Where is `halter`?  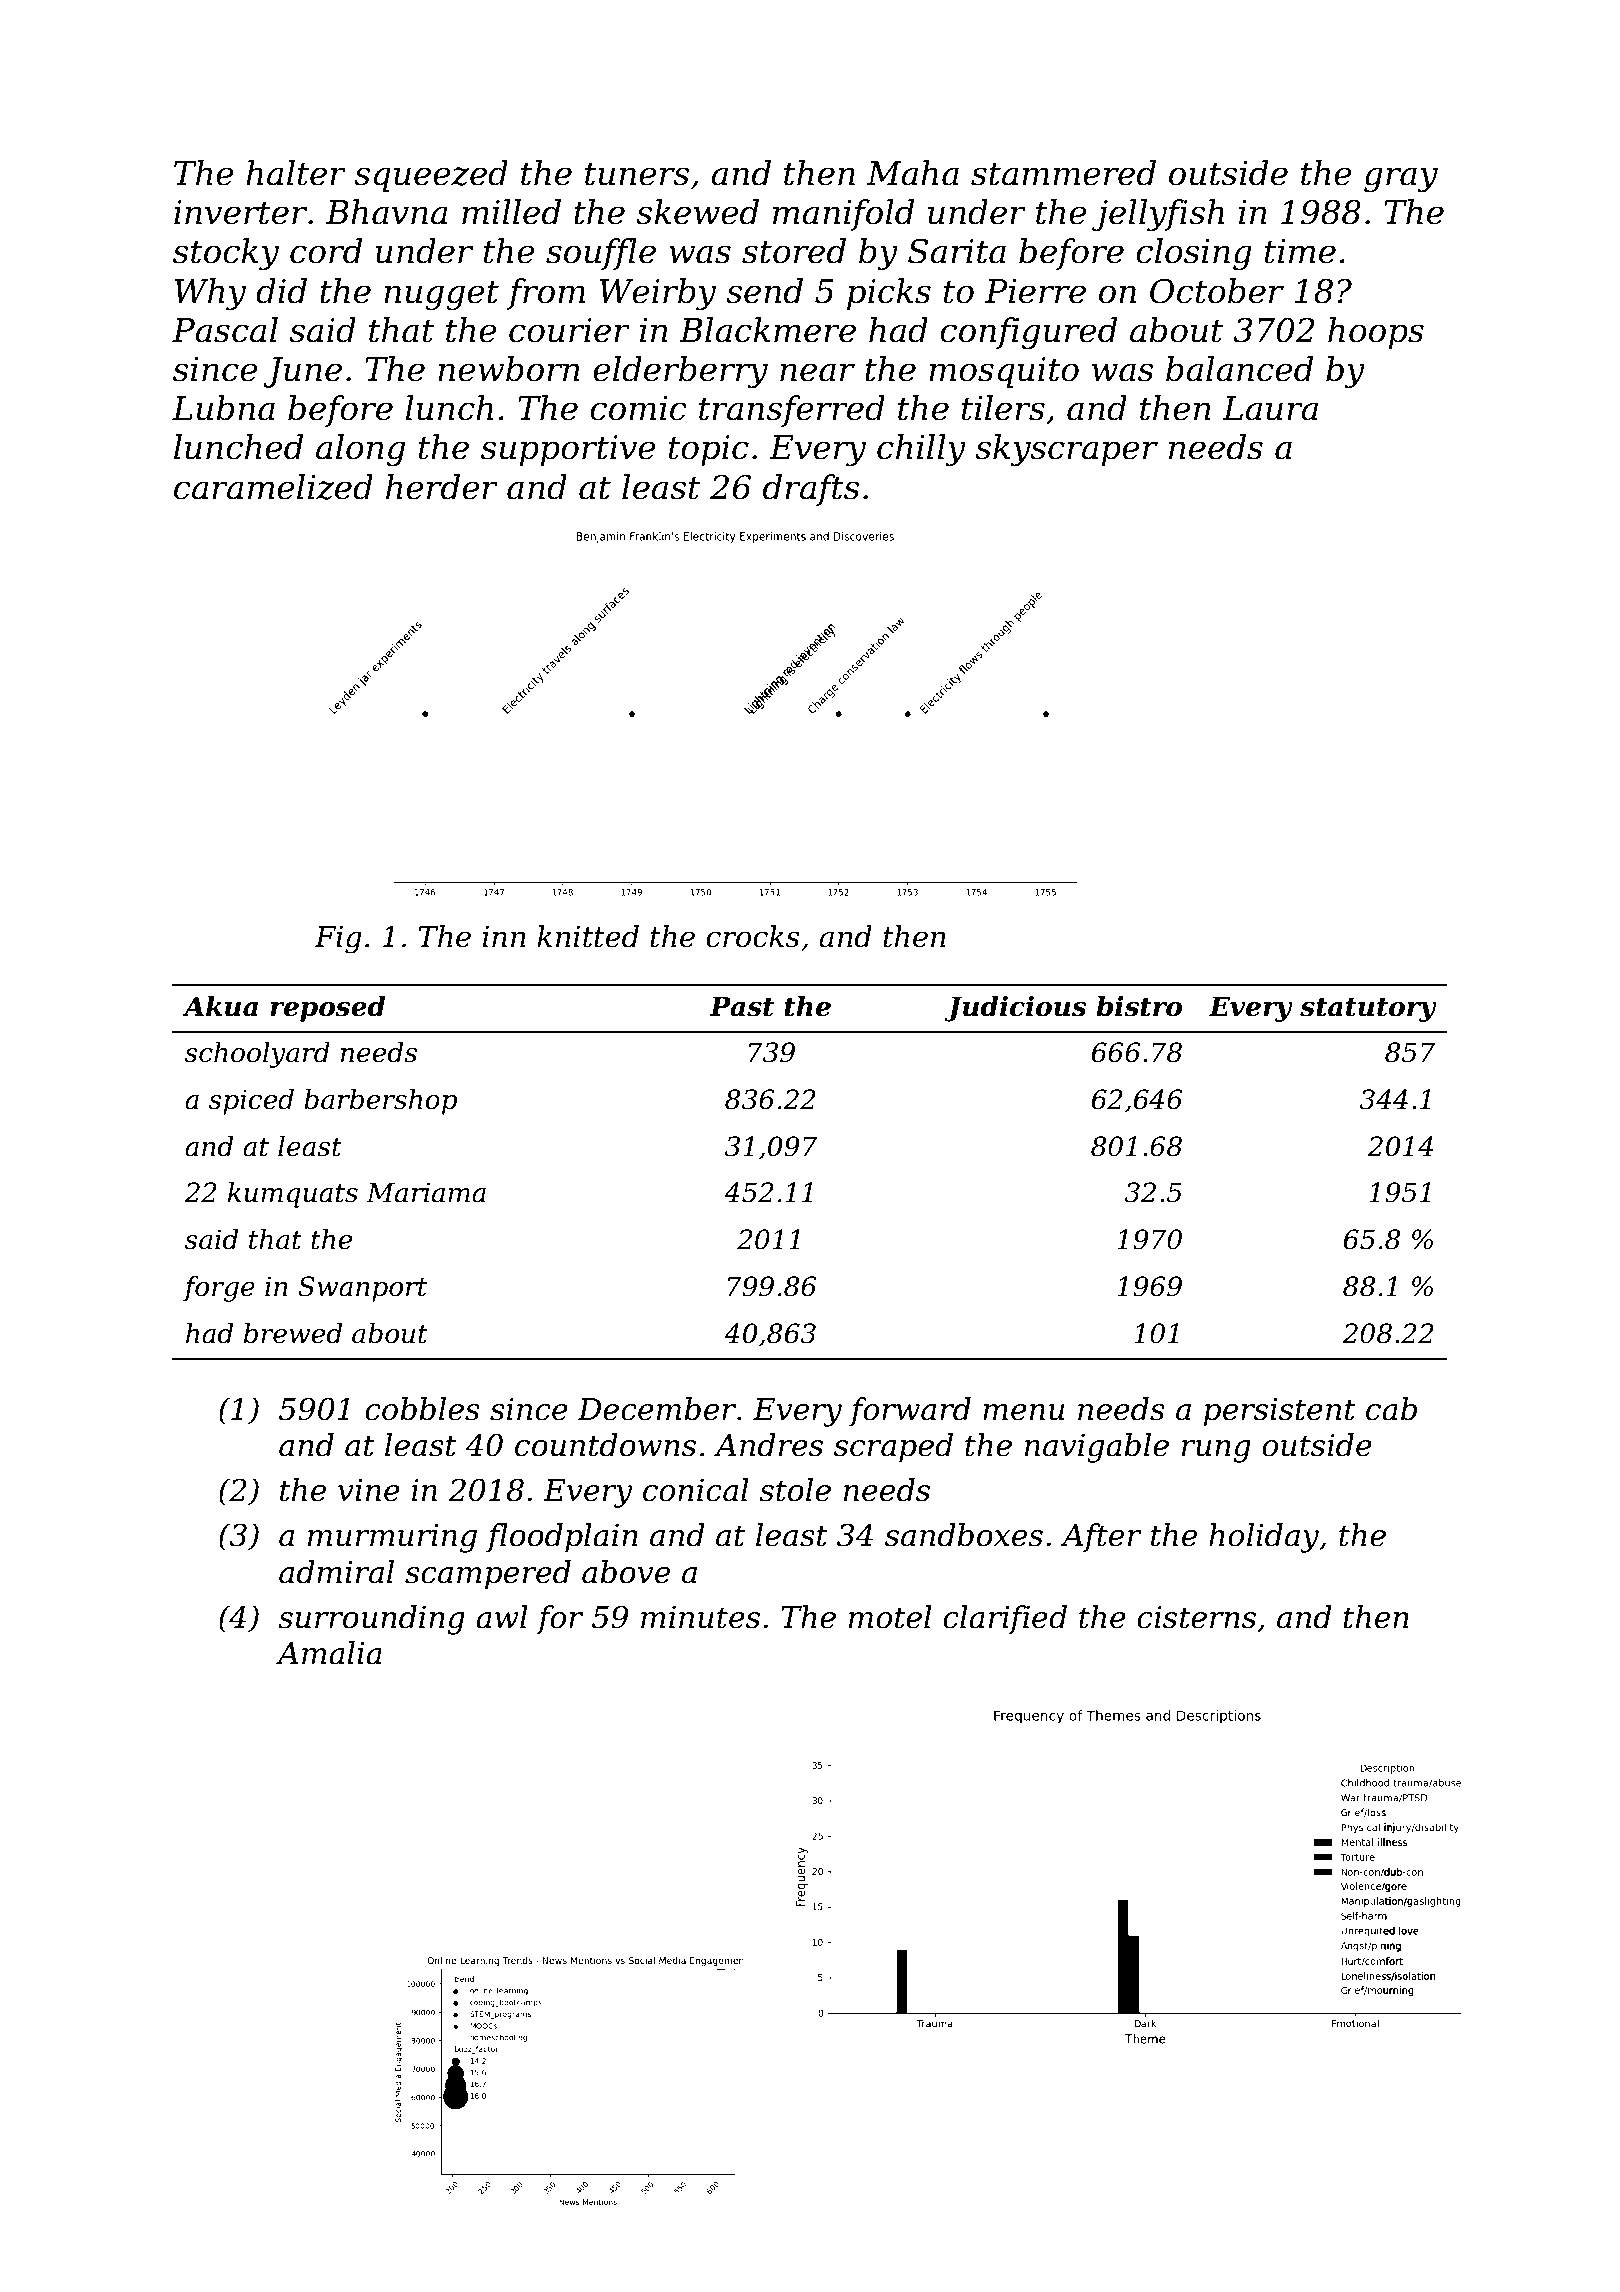
halter is located at coordinates (296, 173).
